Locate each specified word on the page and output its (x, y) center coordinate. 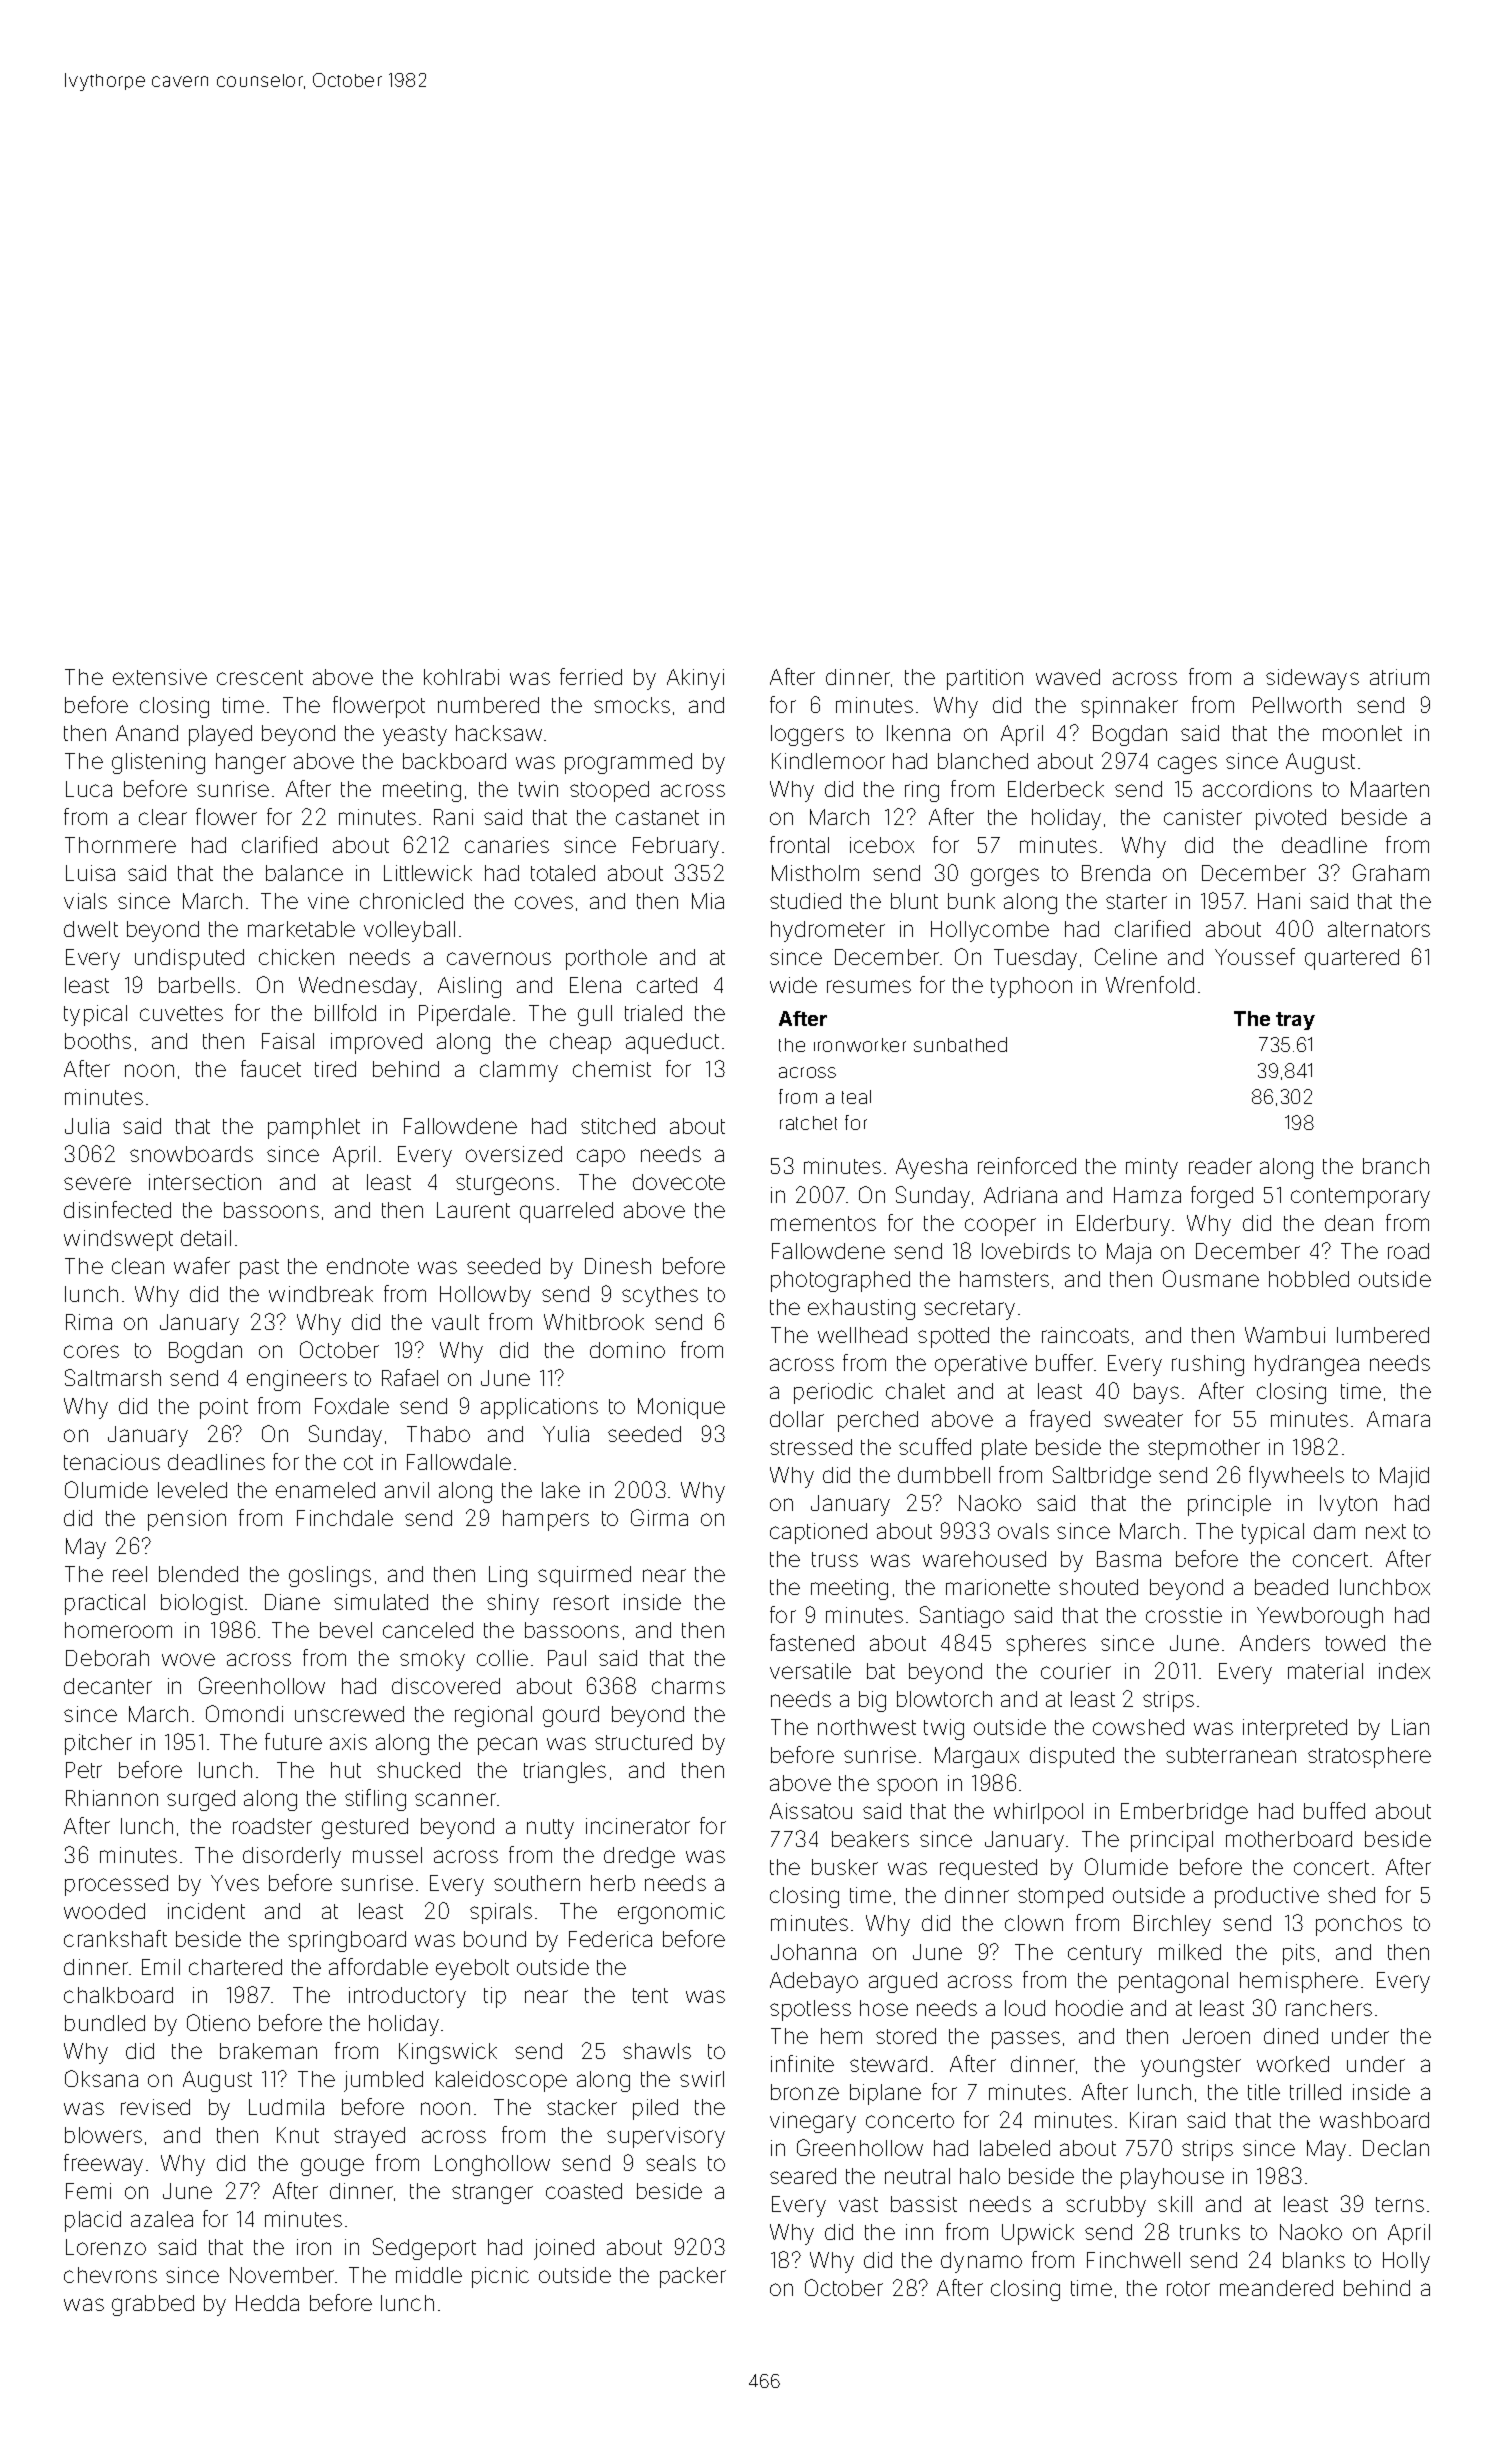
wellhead (862, 1335)
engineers (297, 1380)
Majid (1404, 1477)
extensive (160, 677)
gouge (332, 2167)
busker (845, 1867)
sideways (1312, 679)
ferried (591, 676)
